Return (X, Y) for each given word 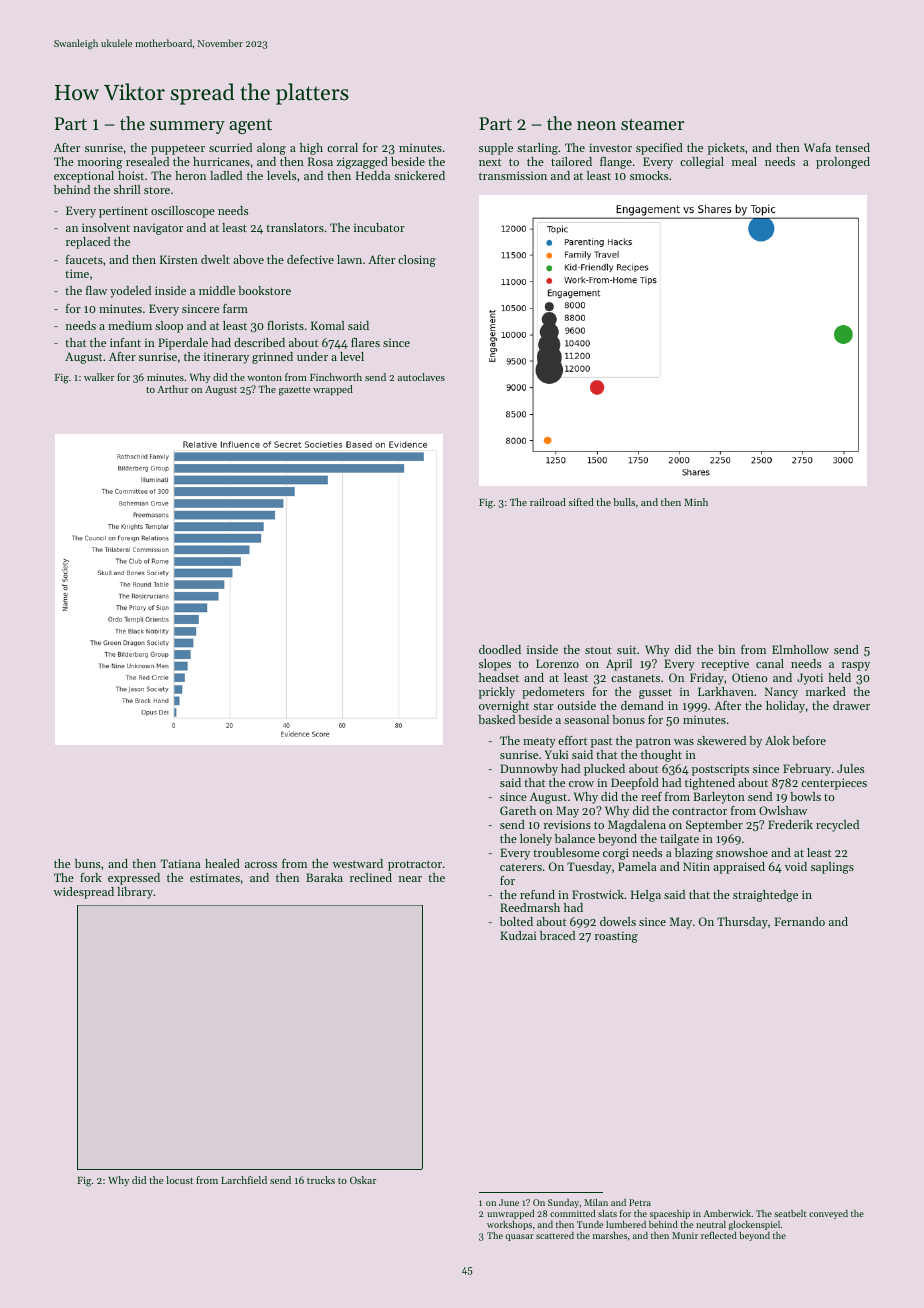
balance (575, 838)
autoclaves (421, 377)
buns (87, 863)
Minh (696, 502)
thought (661, 756)
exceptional (84, 177)
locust (179, 1180)
